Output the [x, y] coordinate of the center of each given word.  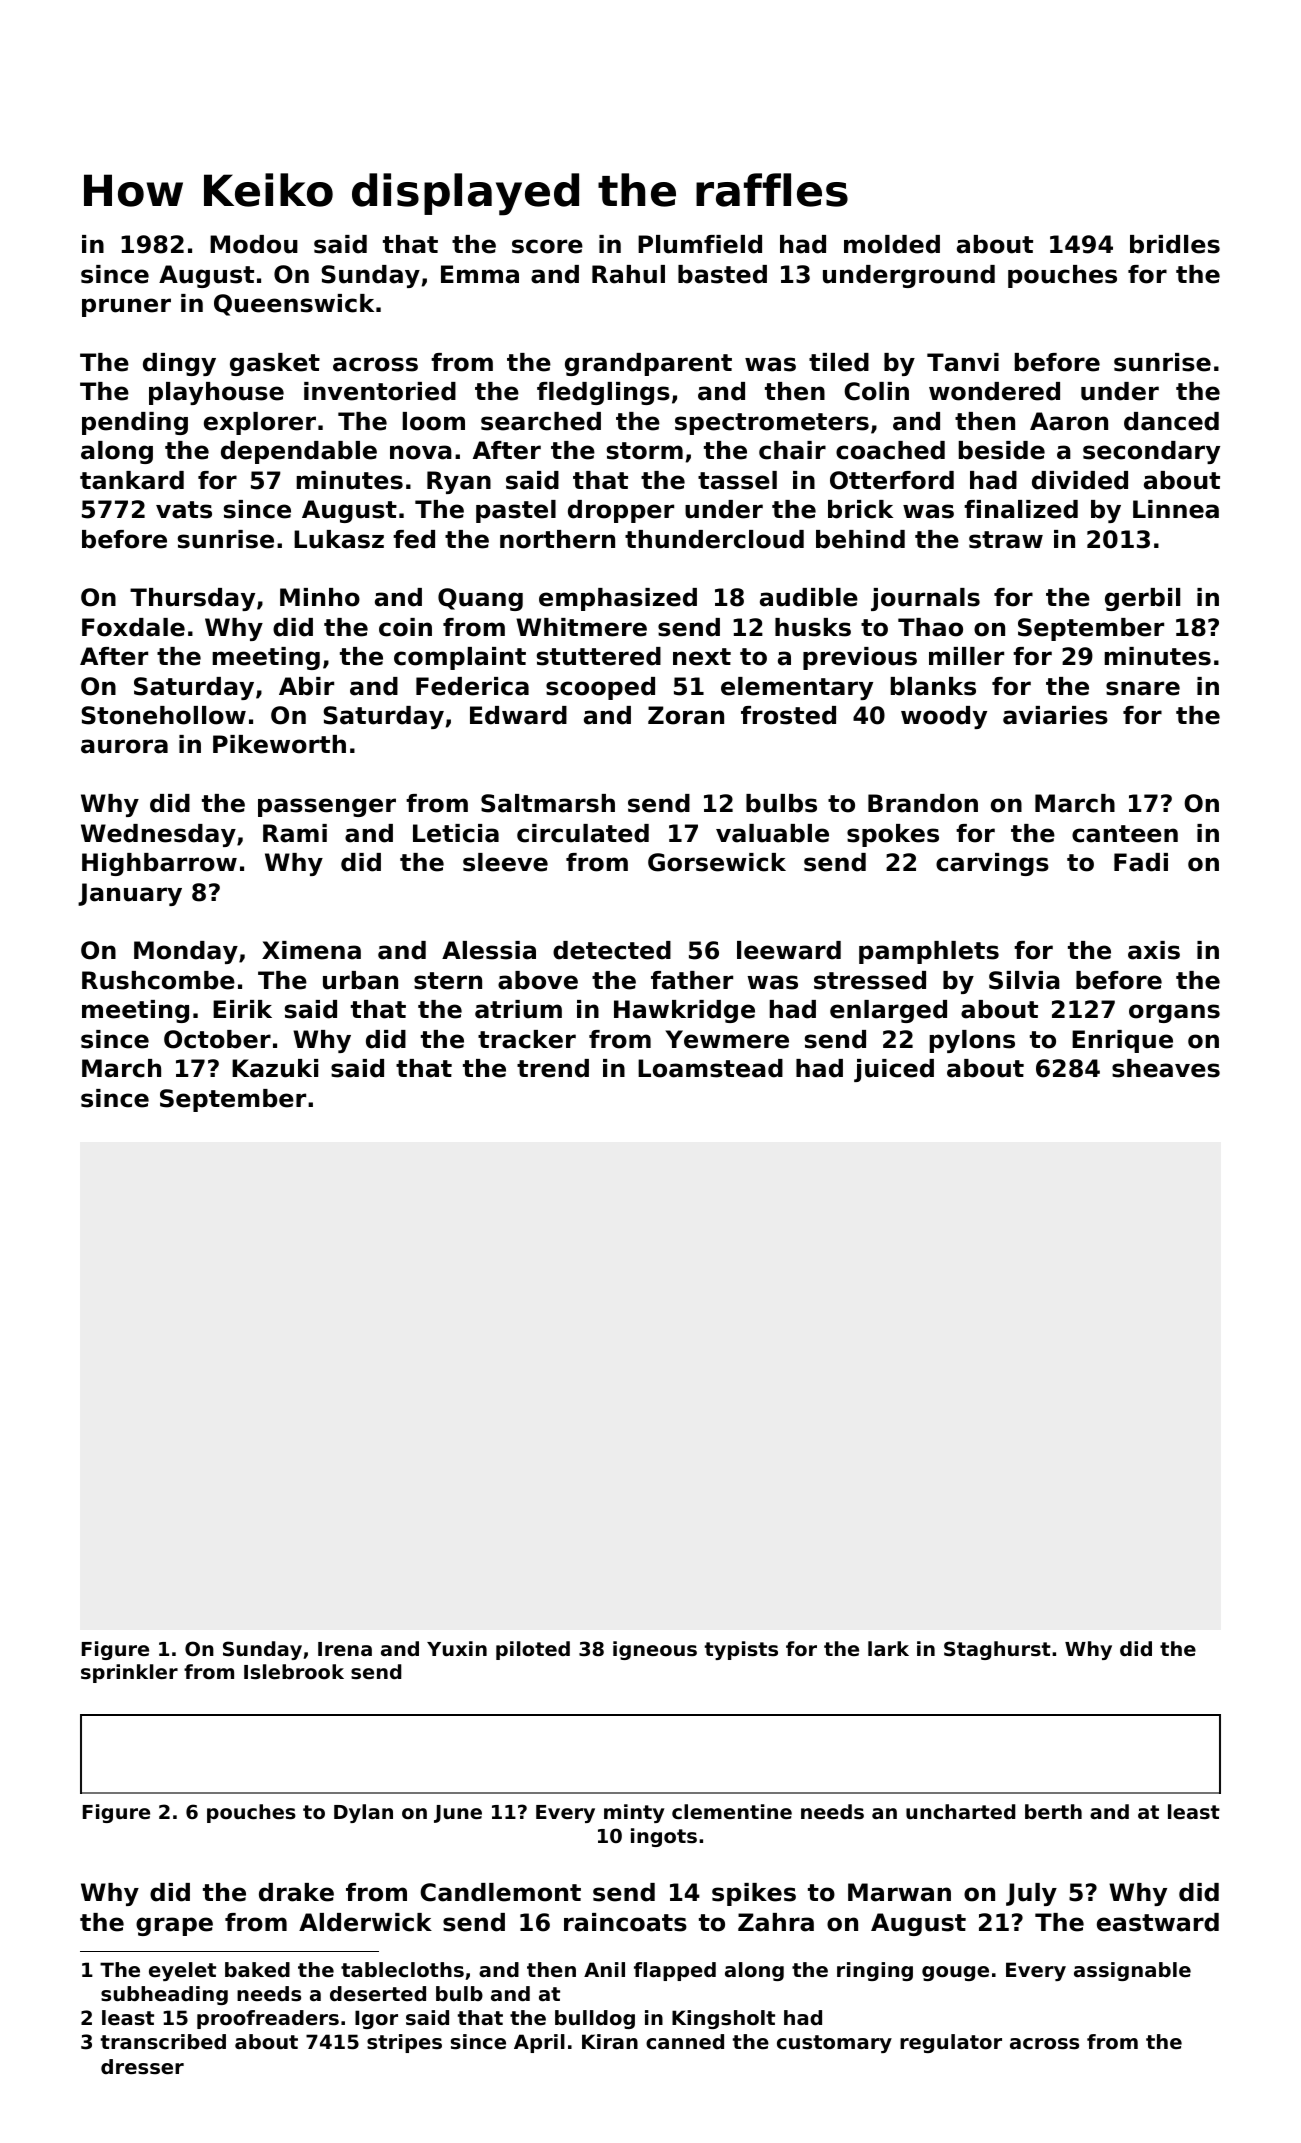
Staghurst [997, 1650]
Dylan [363, 1813]
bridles [1175, 244]
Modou [254, 244]
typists [741, 1650]
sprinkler [129, 1673]
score [547, 246]
